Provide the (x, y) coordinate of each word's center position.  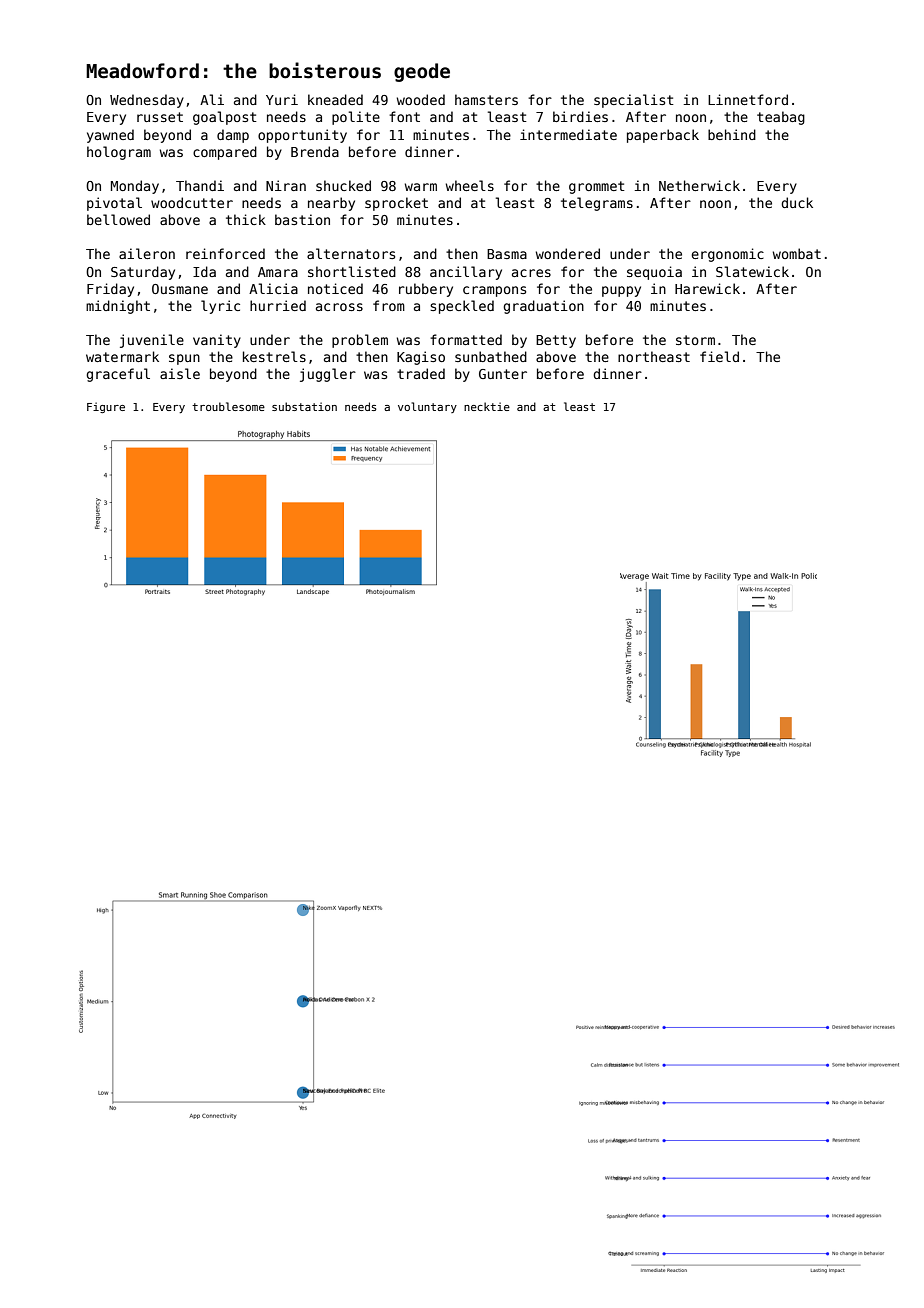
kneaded (335, 99)
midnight (118, 307)
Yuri (282, 99)
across (339, 307)
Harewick (707, 288)
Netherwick (699, 185)
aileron (147, 253)
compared (225, 153)
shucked (343, 185)
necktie (487, 406)
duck (797, 202)
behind (732, 134)
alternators (351, 253)
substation (304, 406)
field (719, 356)
